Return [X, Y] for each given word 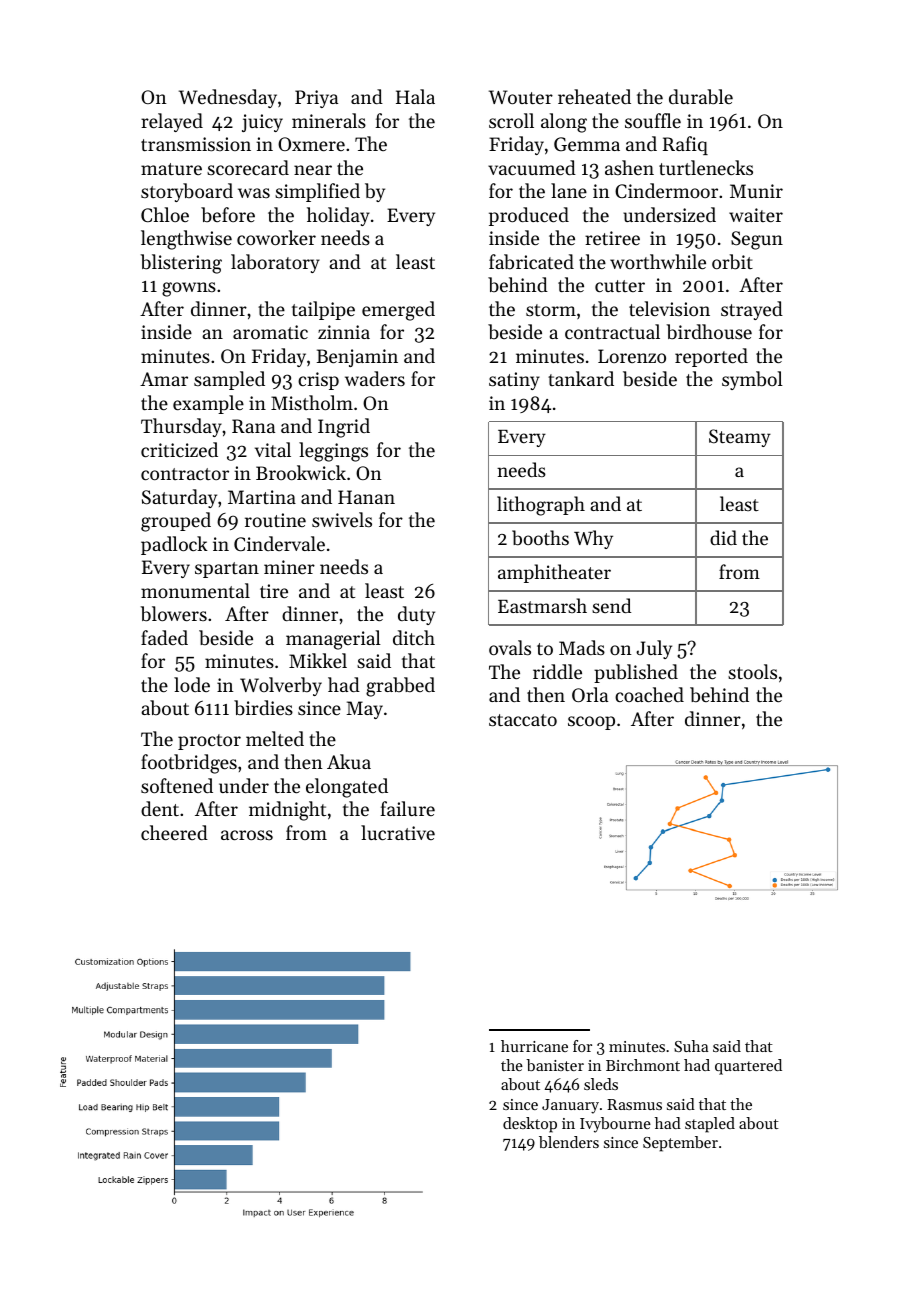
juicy [262, 123]
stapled [710, 1125]
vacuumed [532, 167]
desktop [530, 1125]
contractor [185, 474]
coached [649, 694]
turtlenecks [706, 167]
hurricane [534, 1046]
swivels [342, 519]
